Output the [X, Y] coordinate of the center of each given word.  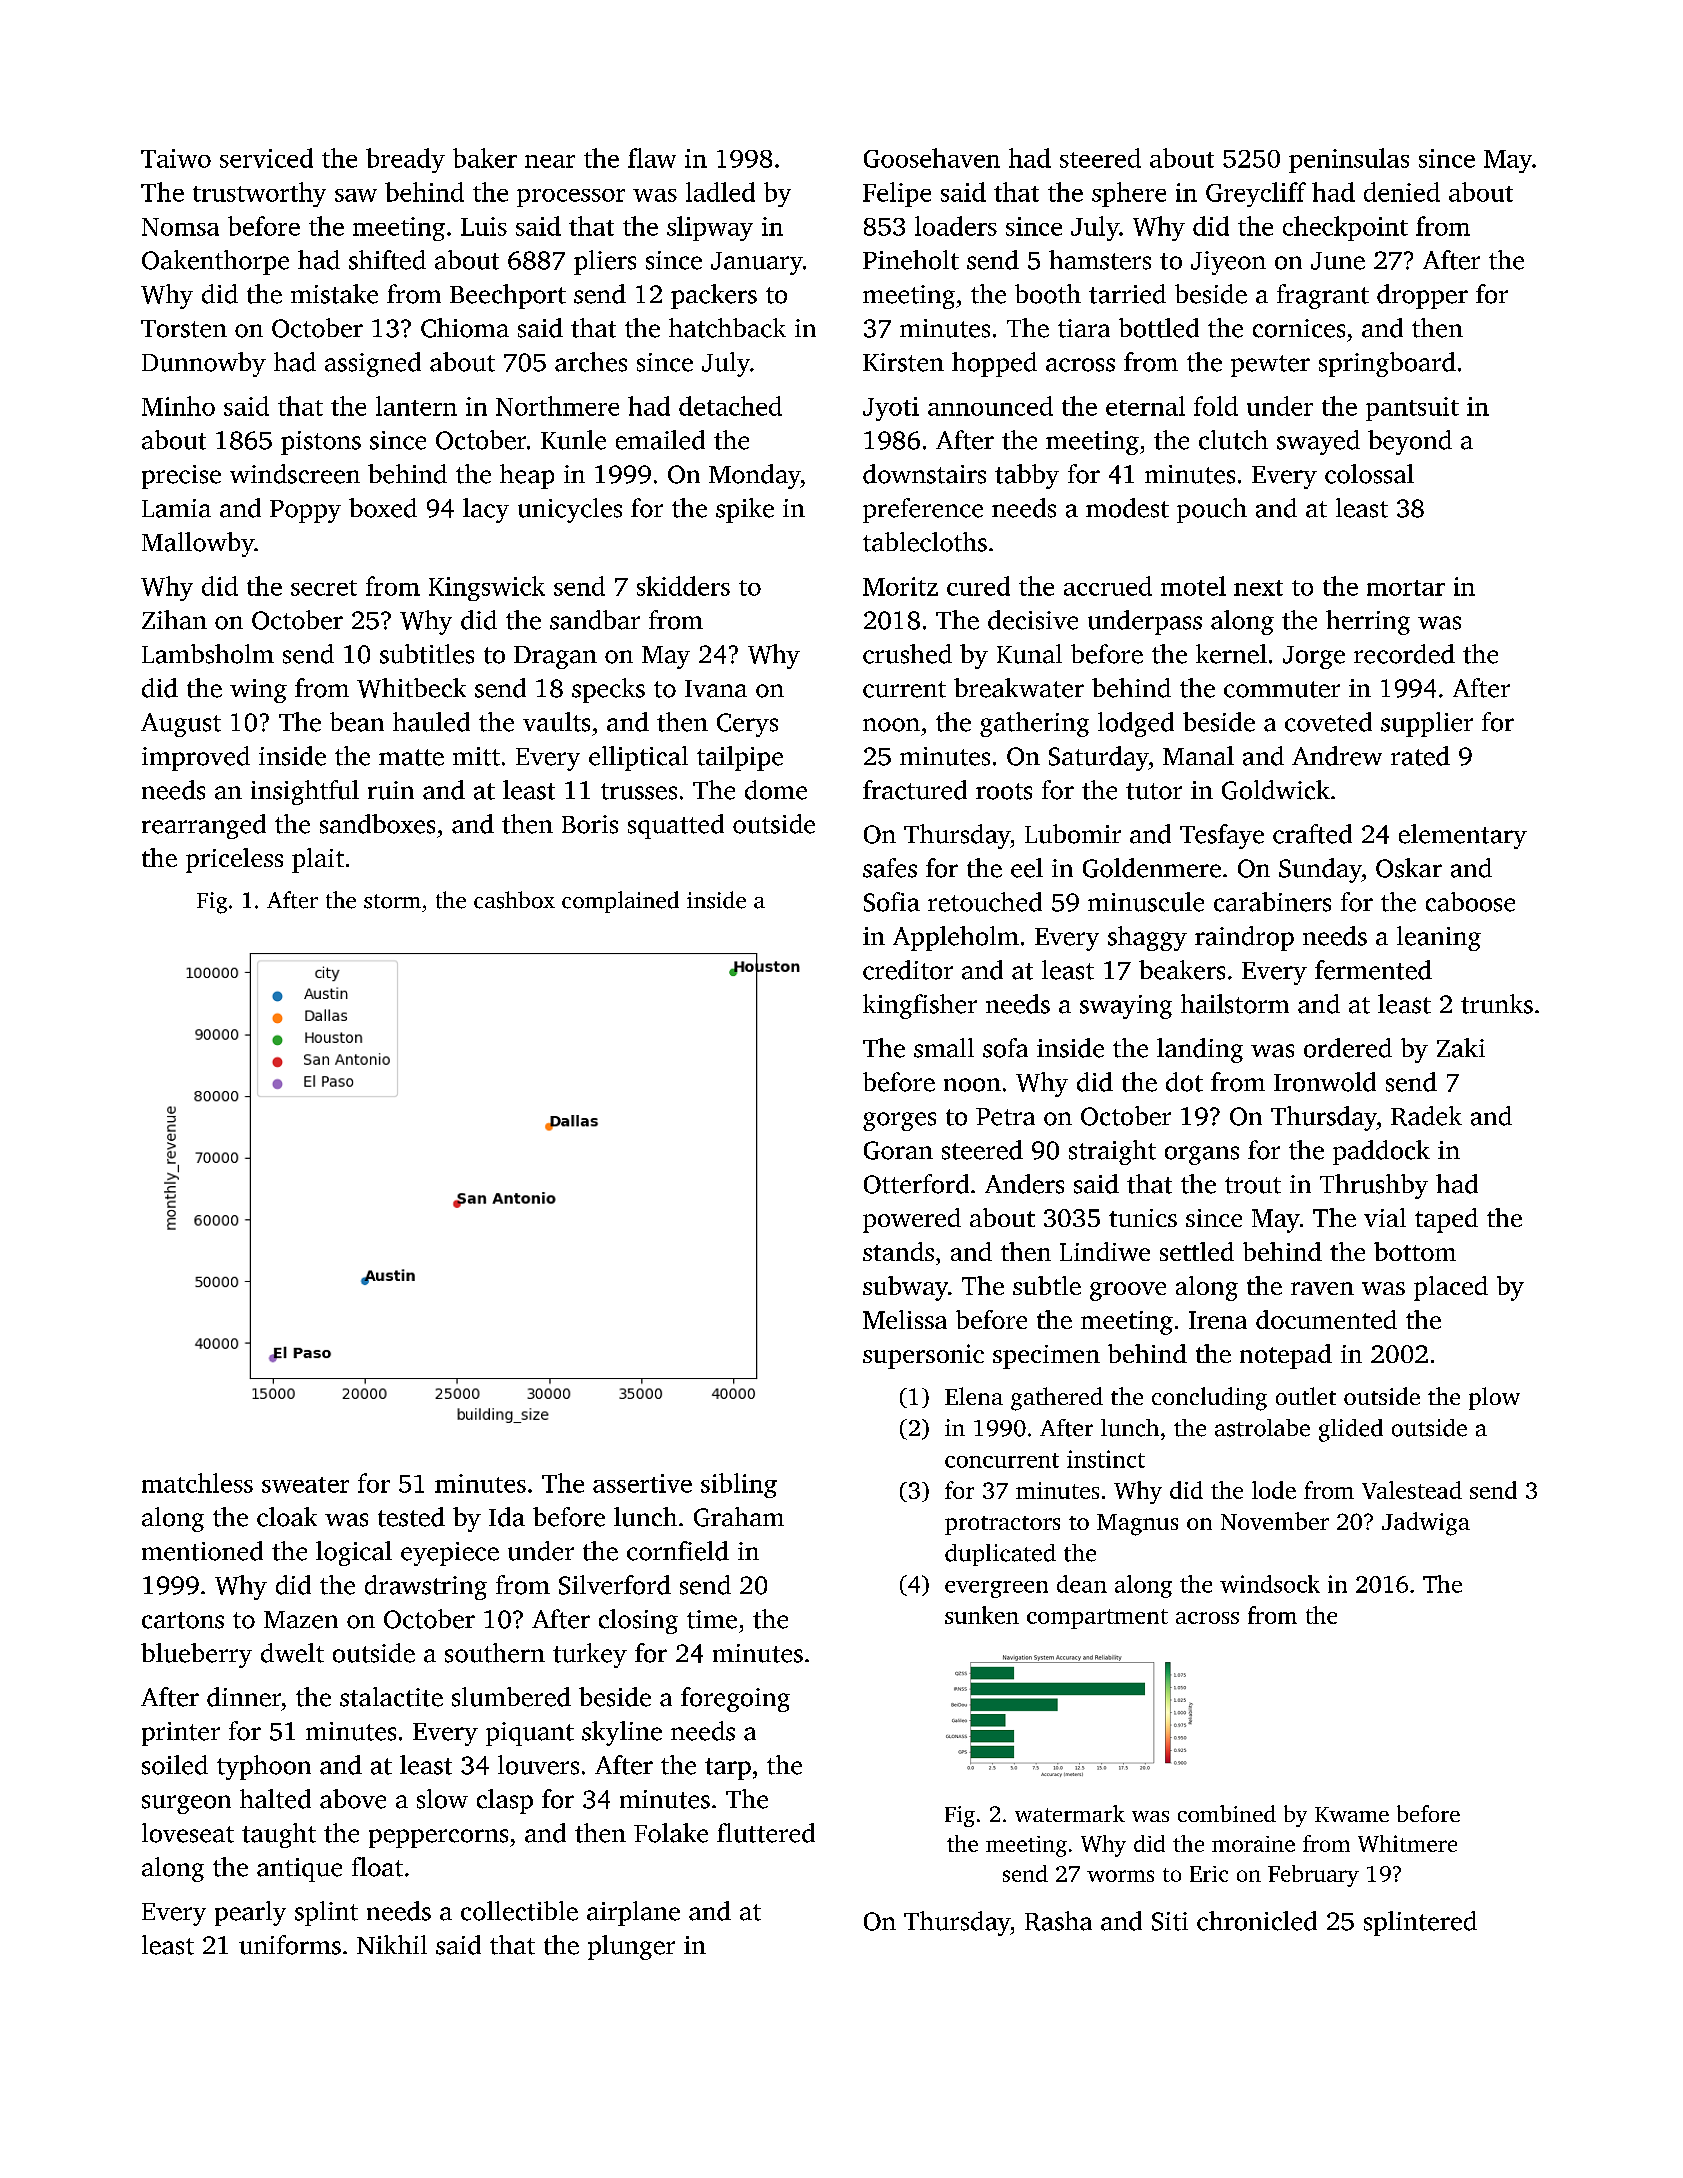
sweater [305, 1485]
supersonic [923, 1356]
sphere [1129, 194]
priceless [234, 860]
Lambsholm [208, 654]
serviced [266, 158]
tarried [1127, 294]
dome [776, 790]
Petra [1005, 1117]
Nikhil [392, 1944]
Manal [1198, 756]
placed [1451, 1288]
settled [1197, 1251]
